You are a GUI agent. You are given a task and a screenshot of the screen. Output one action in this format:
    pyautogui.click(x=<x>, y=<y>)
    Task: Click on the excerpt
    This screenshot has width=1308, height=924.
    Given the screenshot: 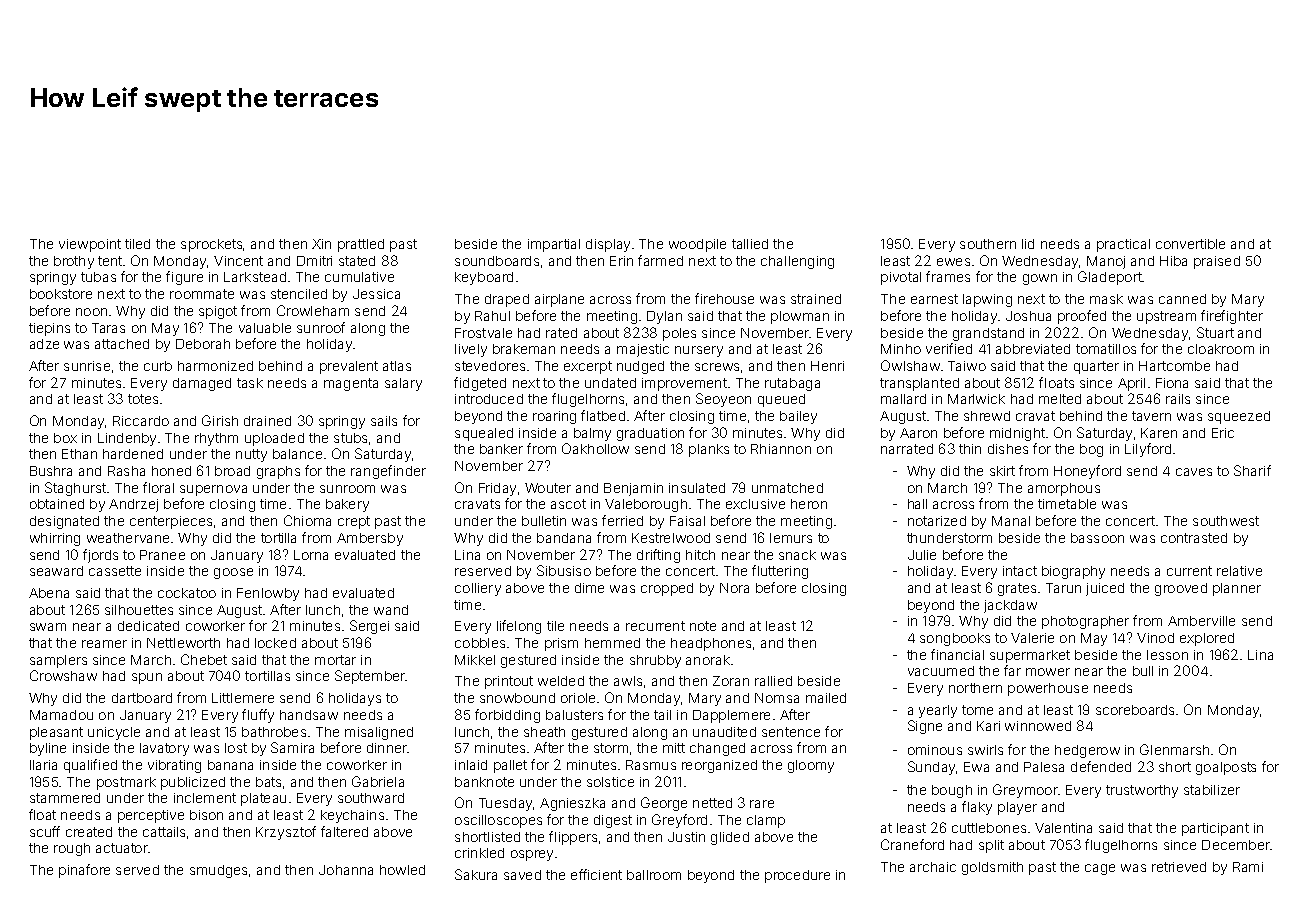 What is the action you would take?
    pyautogui.click(x=588, y=367)
